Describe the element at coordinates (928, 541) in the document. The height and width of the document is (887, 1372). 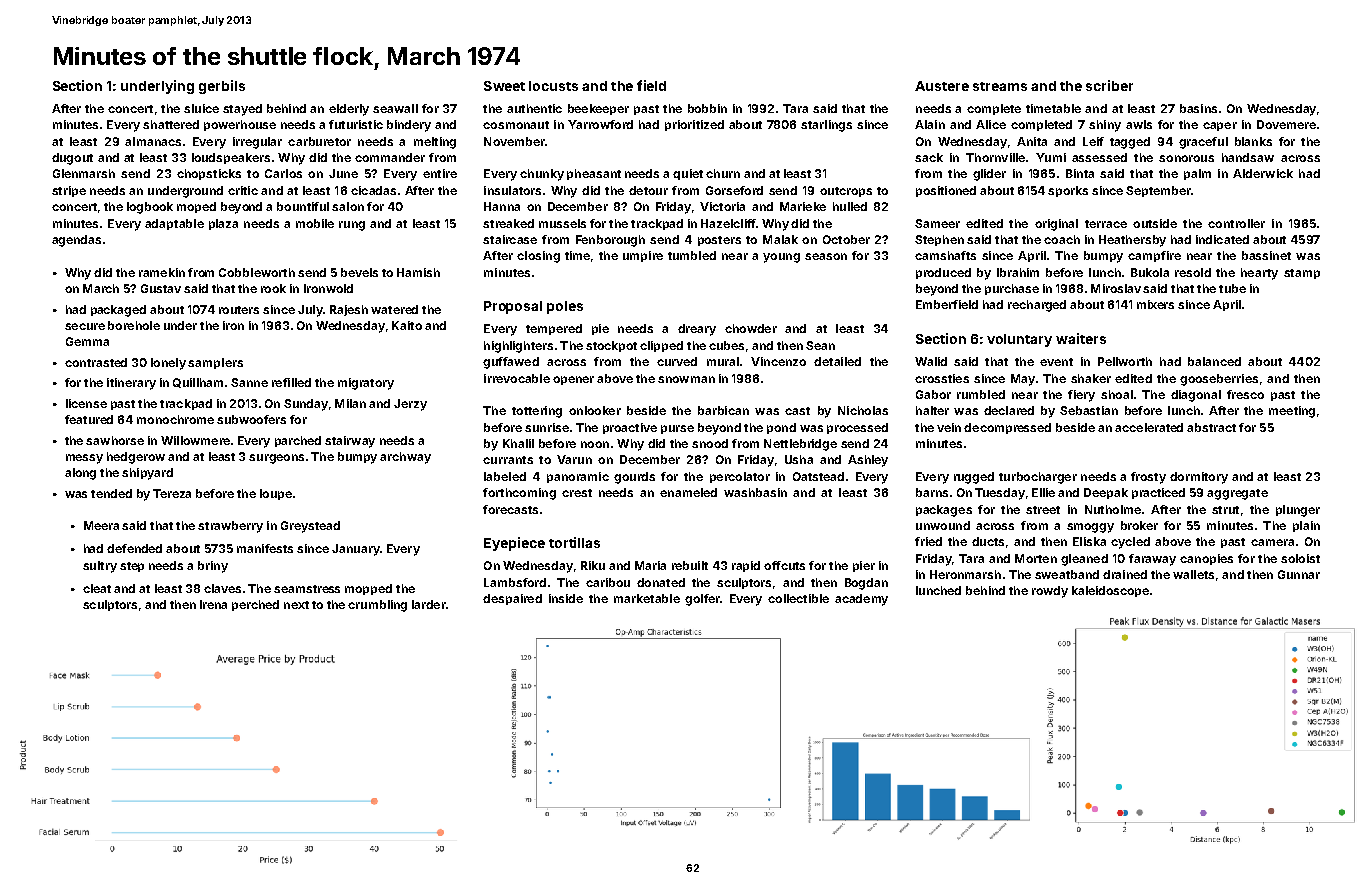
I see `fried` at that location.
